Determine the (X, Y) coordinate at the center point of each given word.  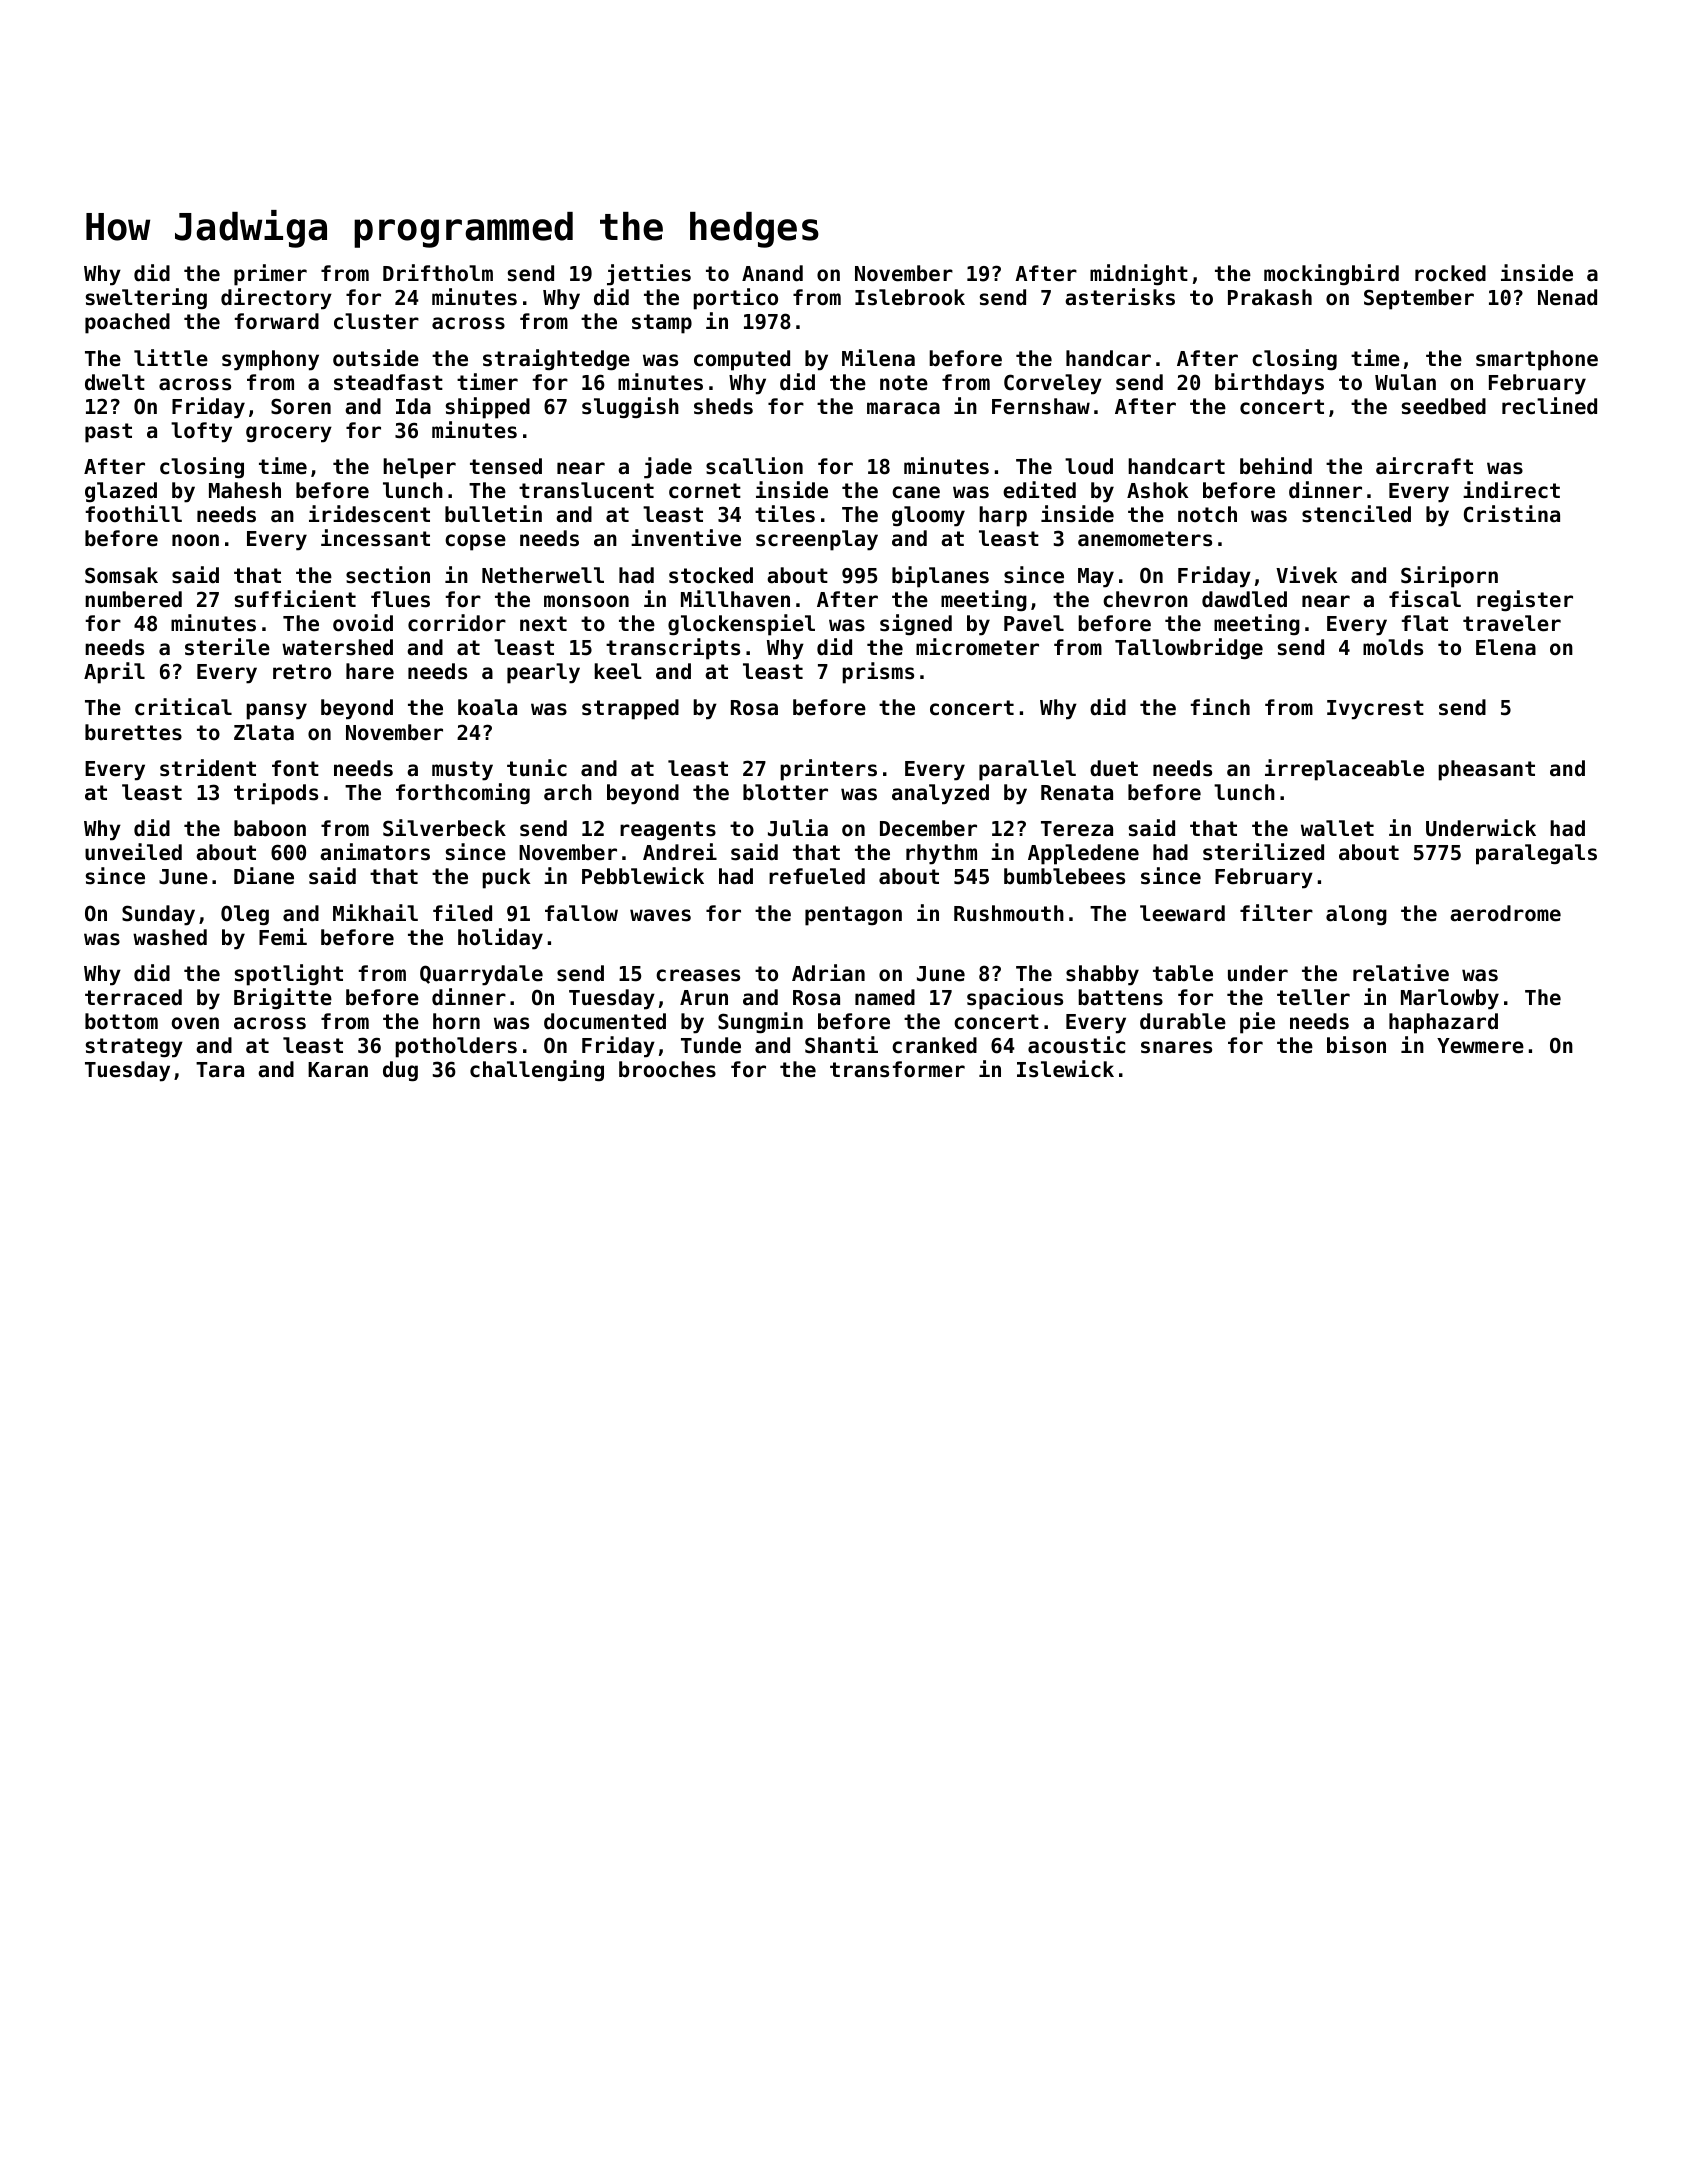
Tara (220, 1070)
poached (127, 323)
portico (735, 299)
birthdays (1269, 384)
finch (1220, 707)
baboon (270, 828)
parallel (1027, 770)
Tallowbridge (1189, 648)
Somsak (121, 575)
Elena (1506, 647)
